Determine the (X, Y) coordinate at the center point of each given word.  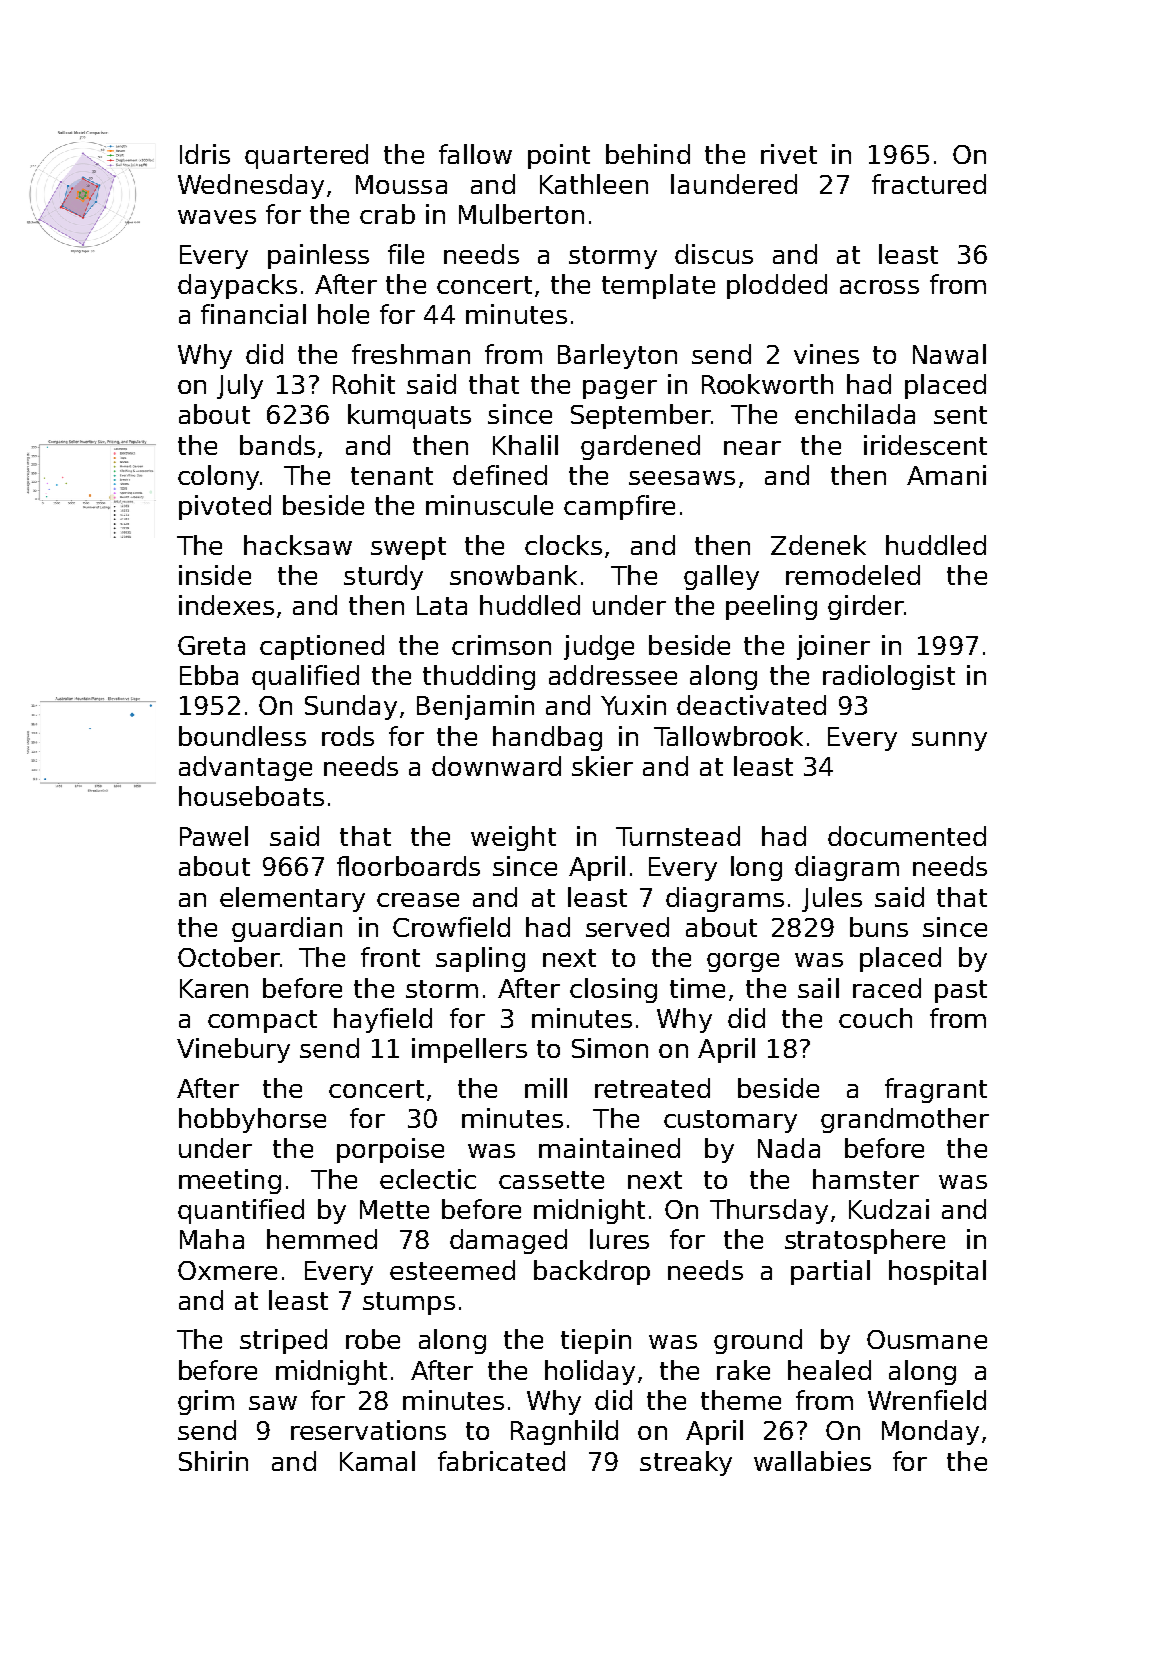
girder (865, 607)
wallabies (812, 1461)
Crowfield (451, 927)
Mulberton (521, 214)
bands (277, 445)
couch (875, 1018)
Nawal (949, 354)
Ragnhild (564, 1432)
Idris (205, 154)
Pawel (214, 836)
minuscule (489, 505)
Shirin (213, 1461)
